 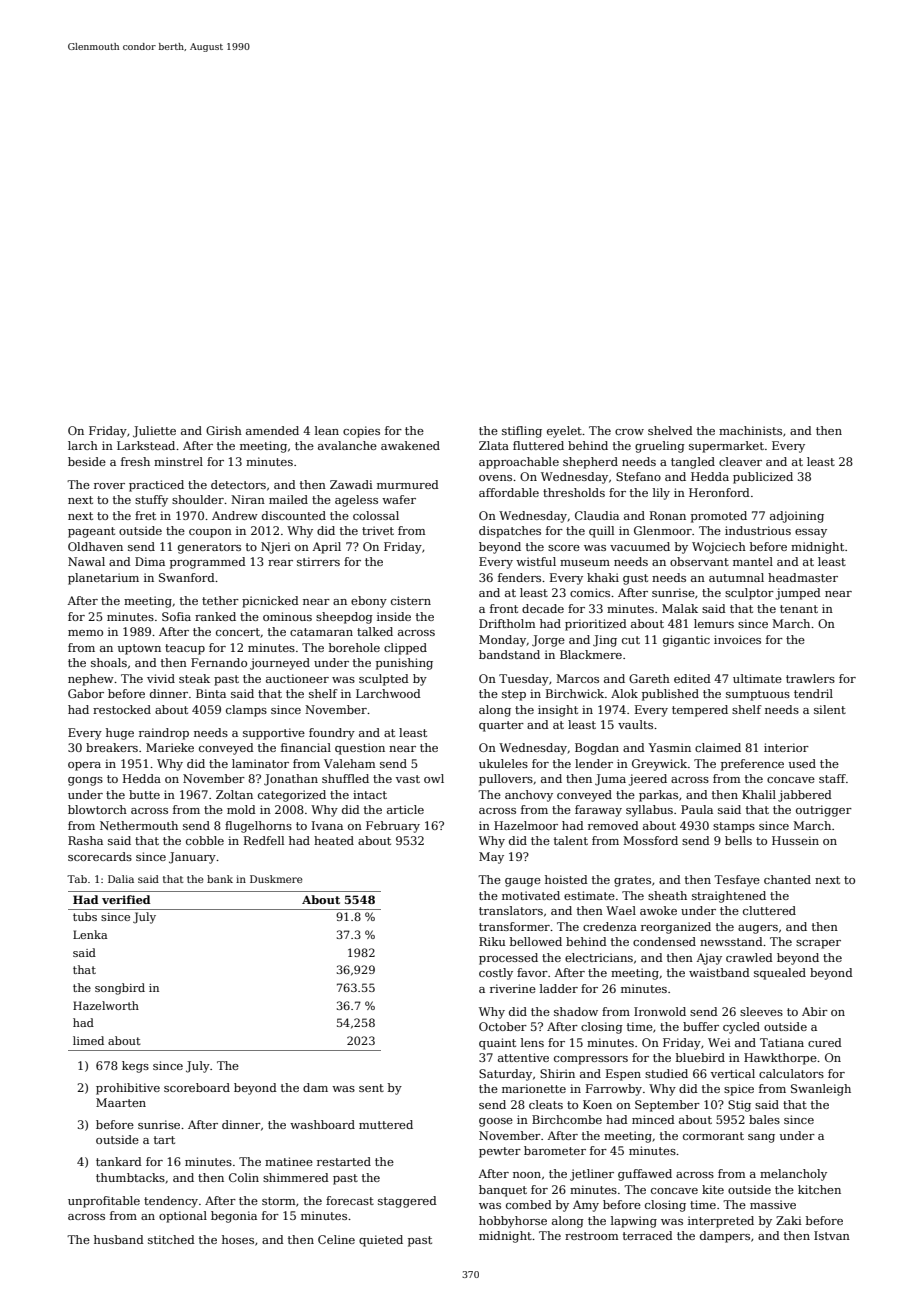 What do you see at coordinates (104, 1202) in the screenshot?
I see `unprofitable` at bounding box center [104, 1202].
